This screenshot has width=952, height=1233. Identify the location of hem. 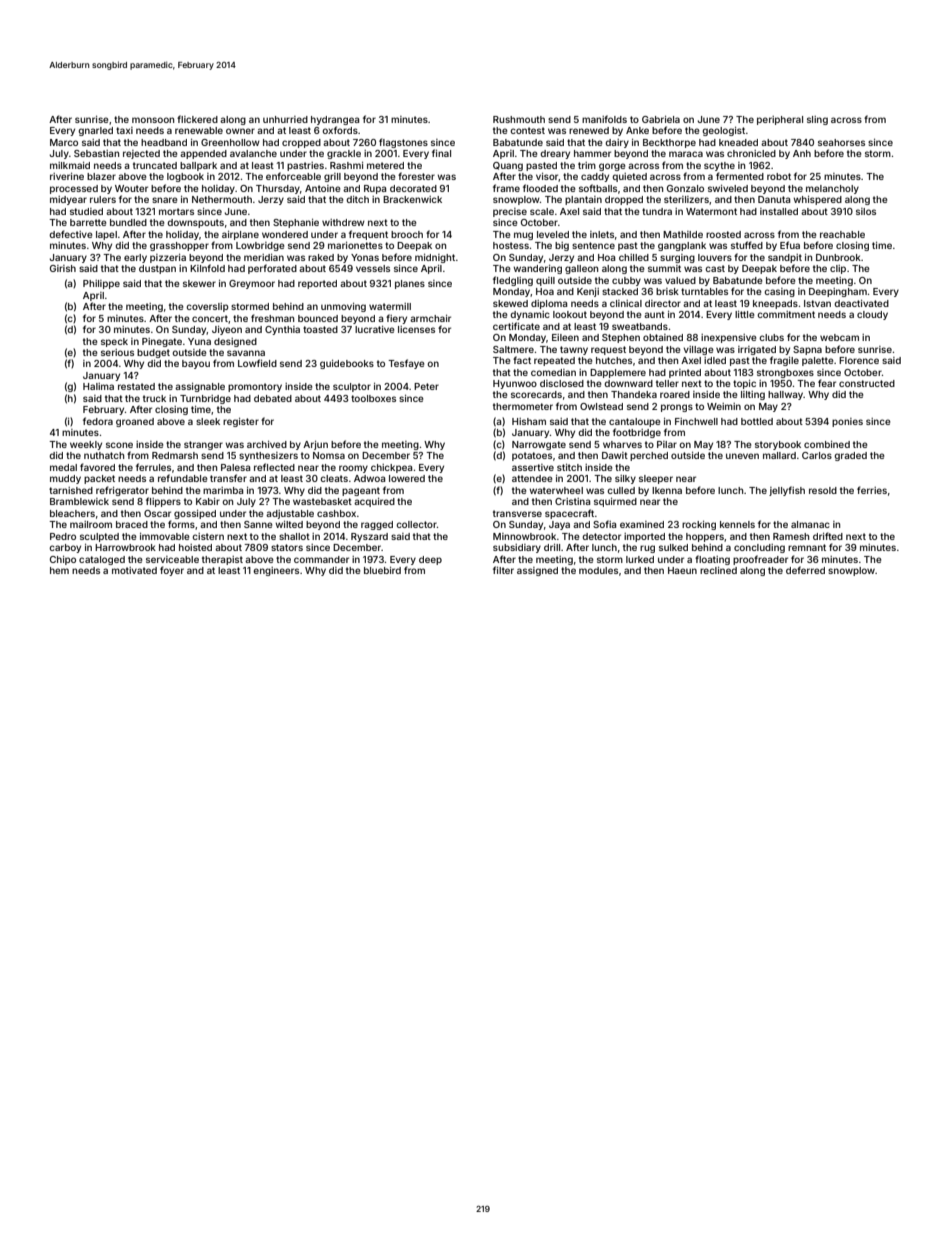
(59, 570).
